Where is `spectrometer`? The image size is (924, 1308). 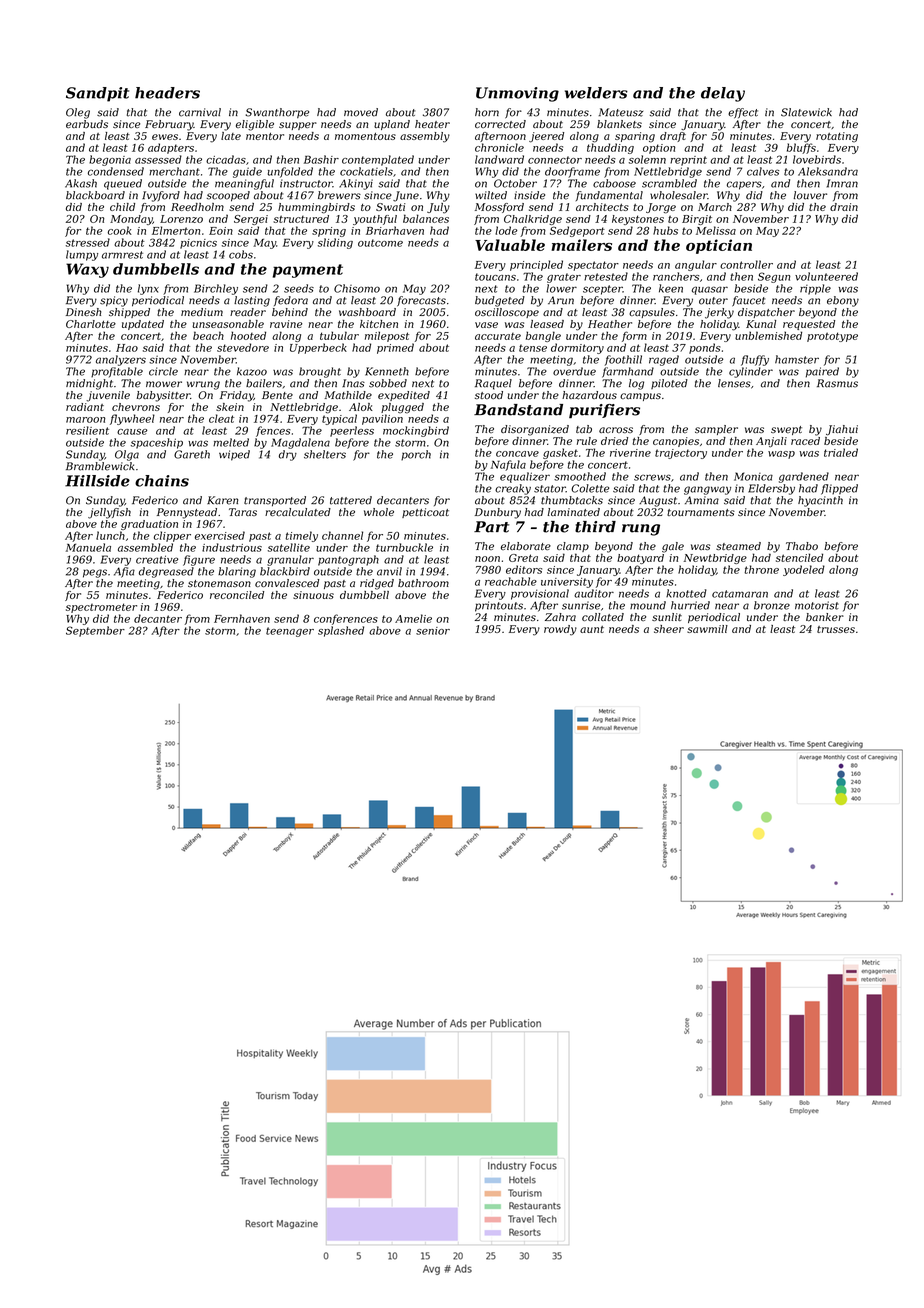
spectrometer is located at coordinates (101, 608).
